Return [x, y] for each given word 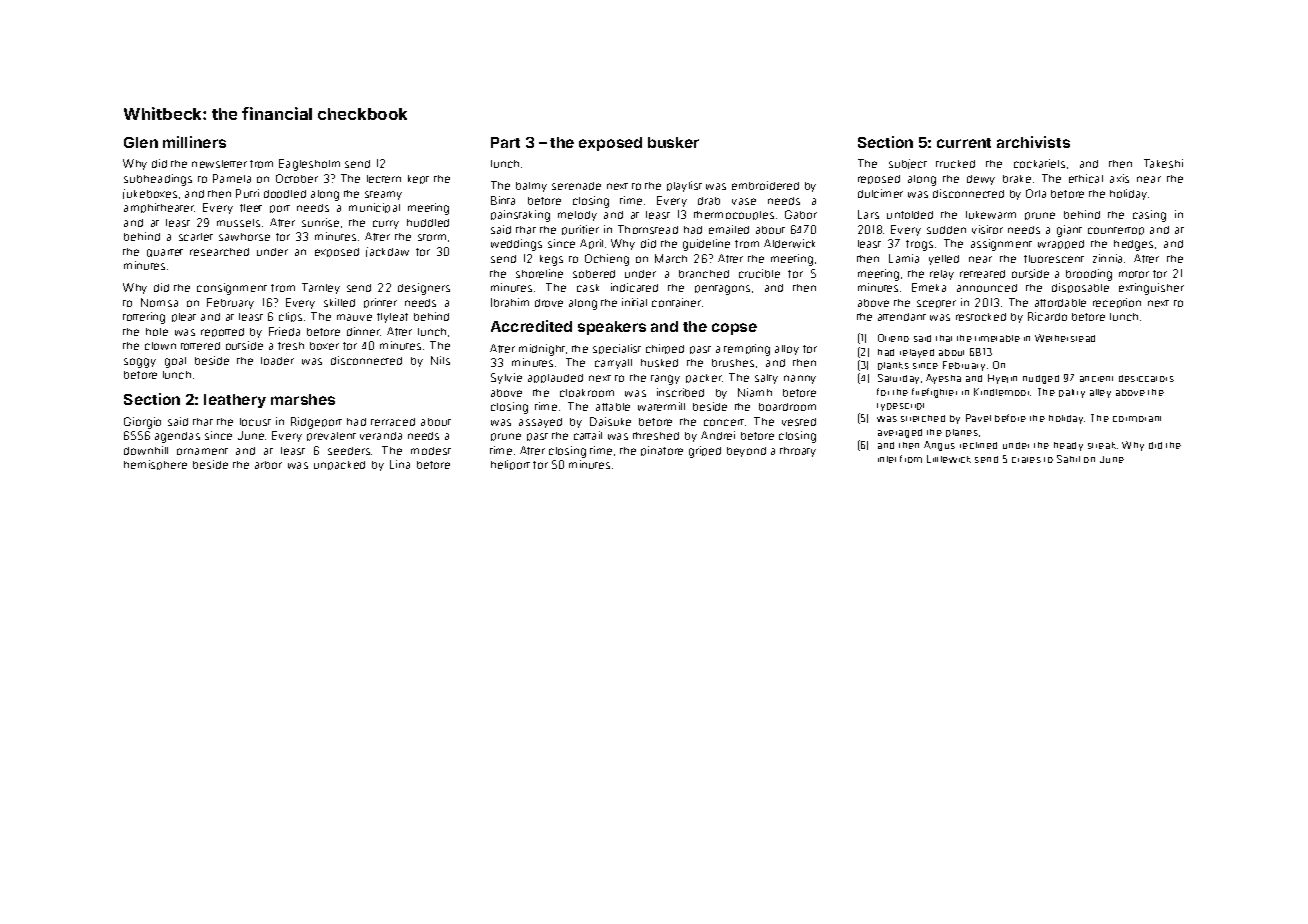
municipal [374, 208]
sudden [946, 230]
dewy [981, 180]
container [676, 302]
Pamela [232, 178]
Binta [503, 200]
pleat [184, 317]
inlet [887, 459]
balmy [531, 187]
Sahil [1068, 459]
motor [1134, 274]
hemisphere [155, 465]
